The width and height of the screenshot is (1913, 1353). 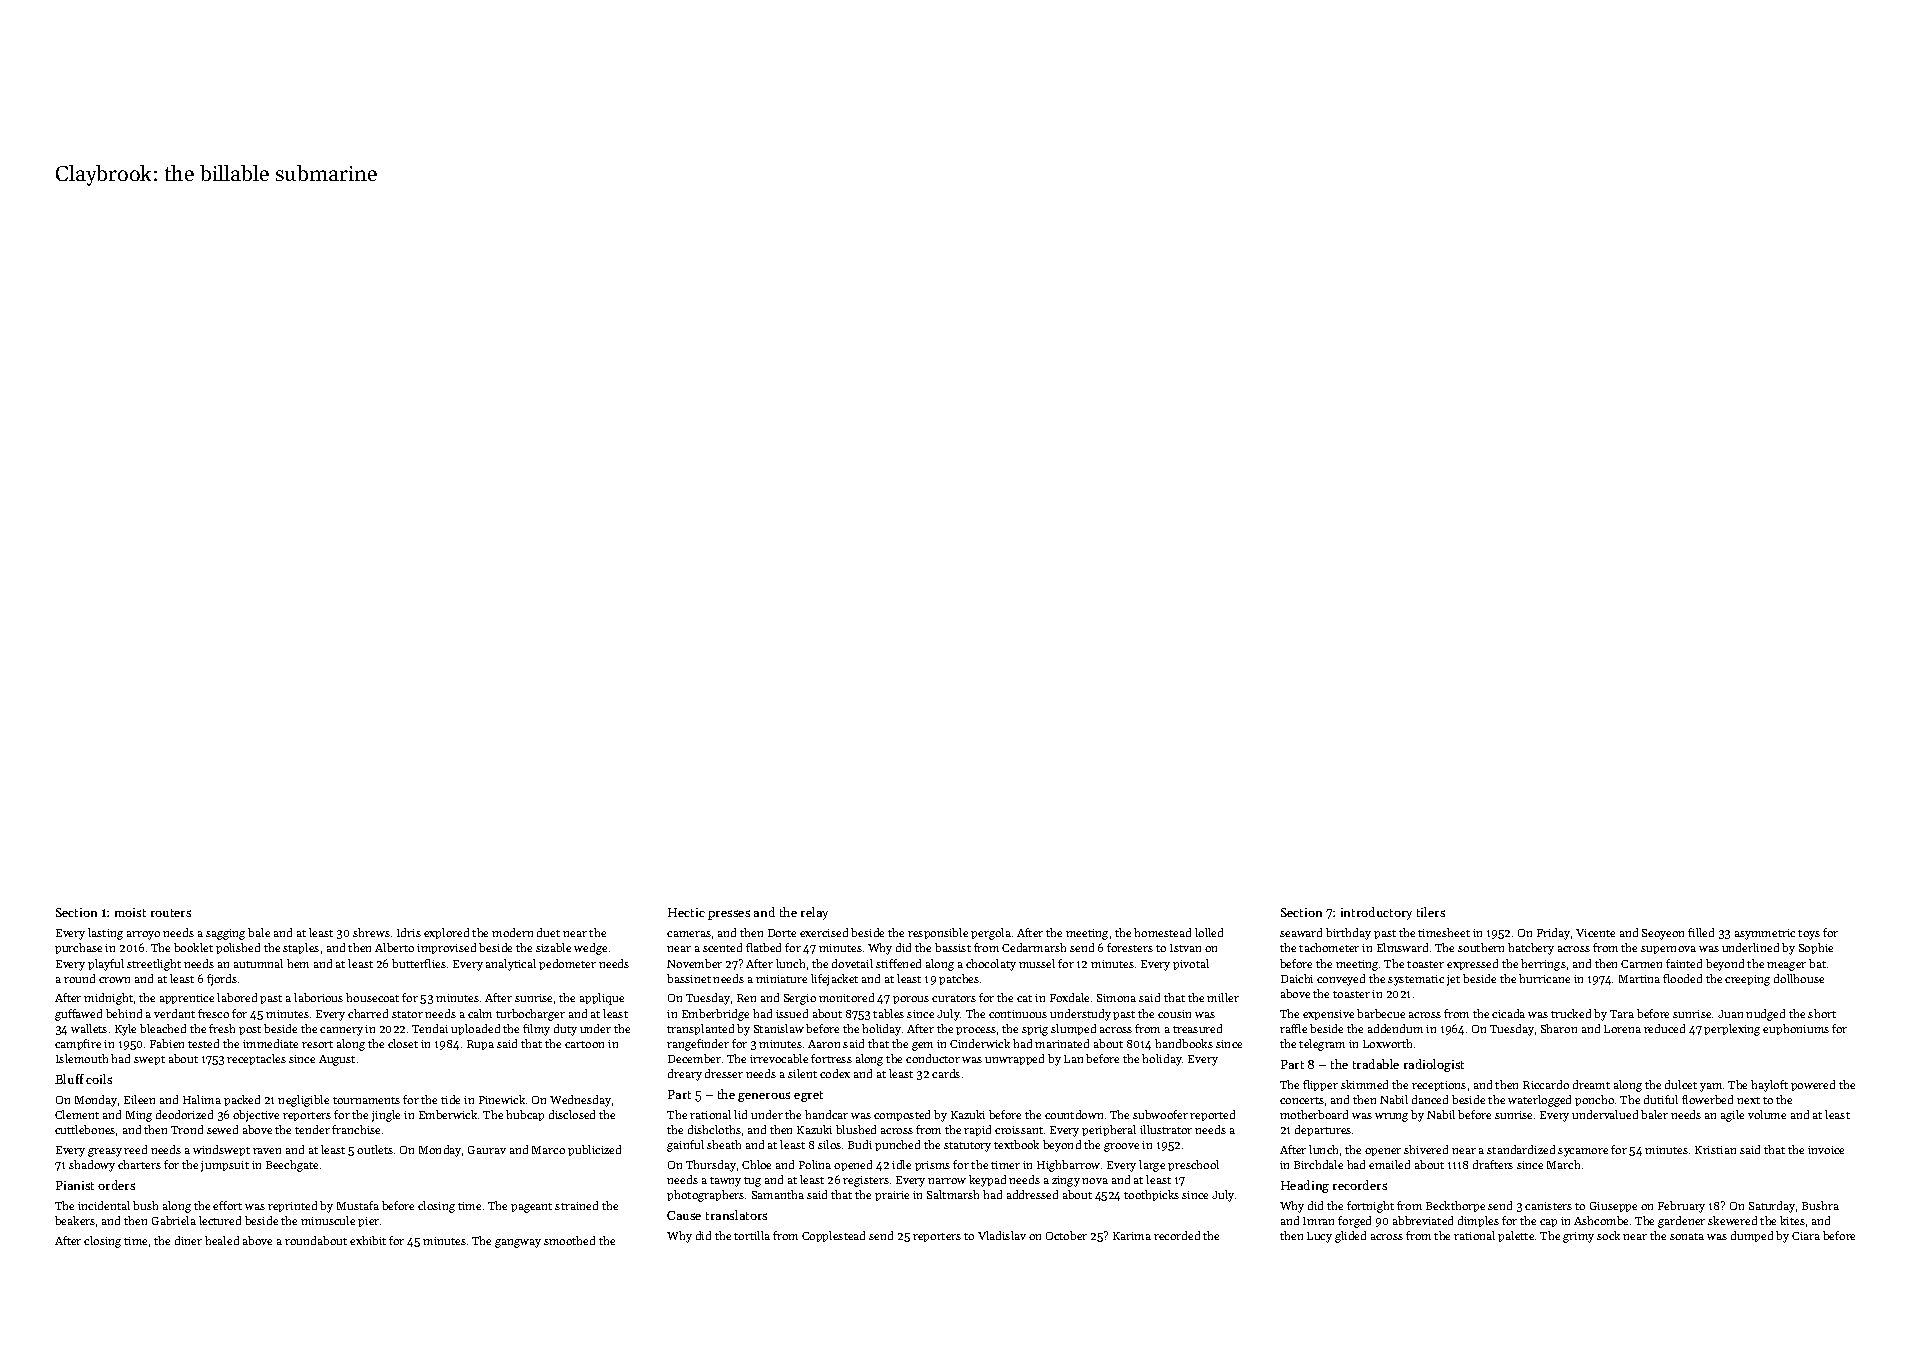 I want to click on countdown, so click(x=1074, y=1114).
